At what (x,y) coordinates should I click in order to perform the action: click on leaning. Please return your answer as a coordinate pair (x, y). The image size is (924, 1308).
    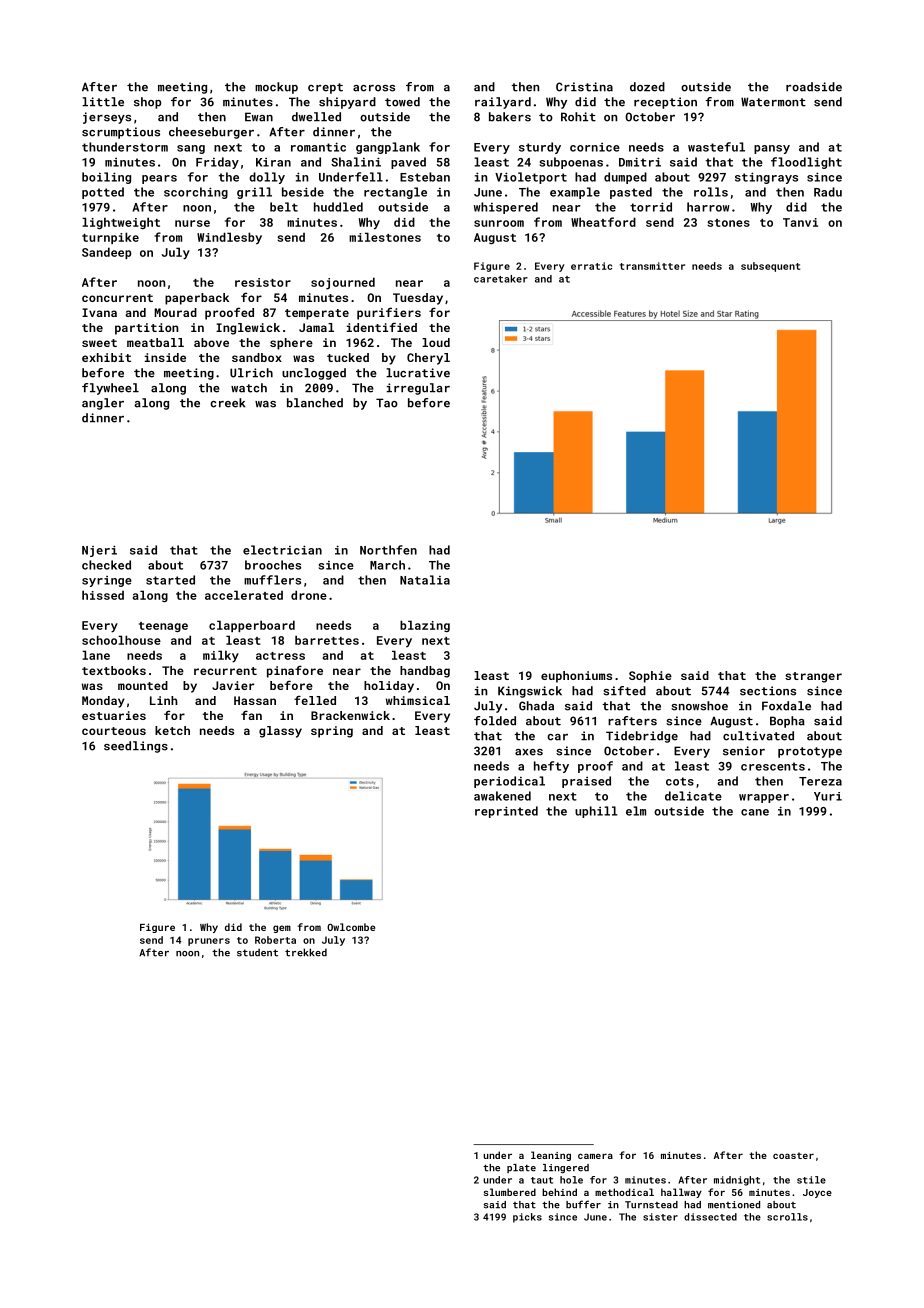
    Looking at the image, I should click on (551, 1156).
